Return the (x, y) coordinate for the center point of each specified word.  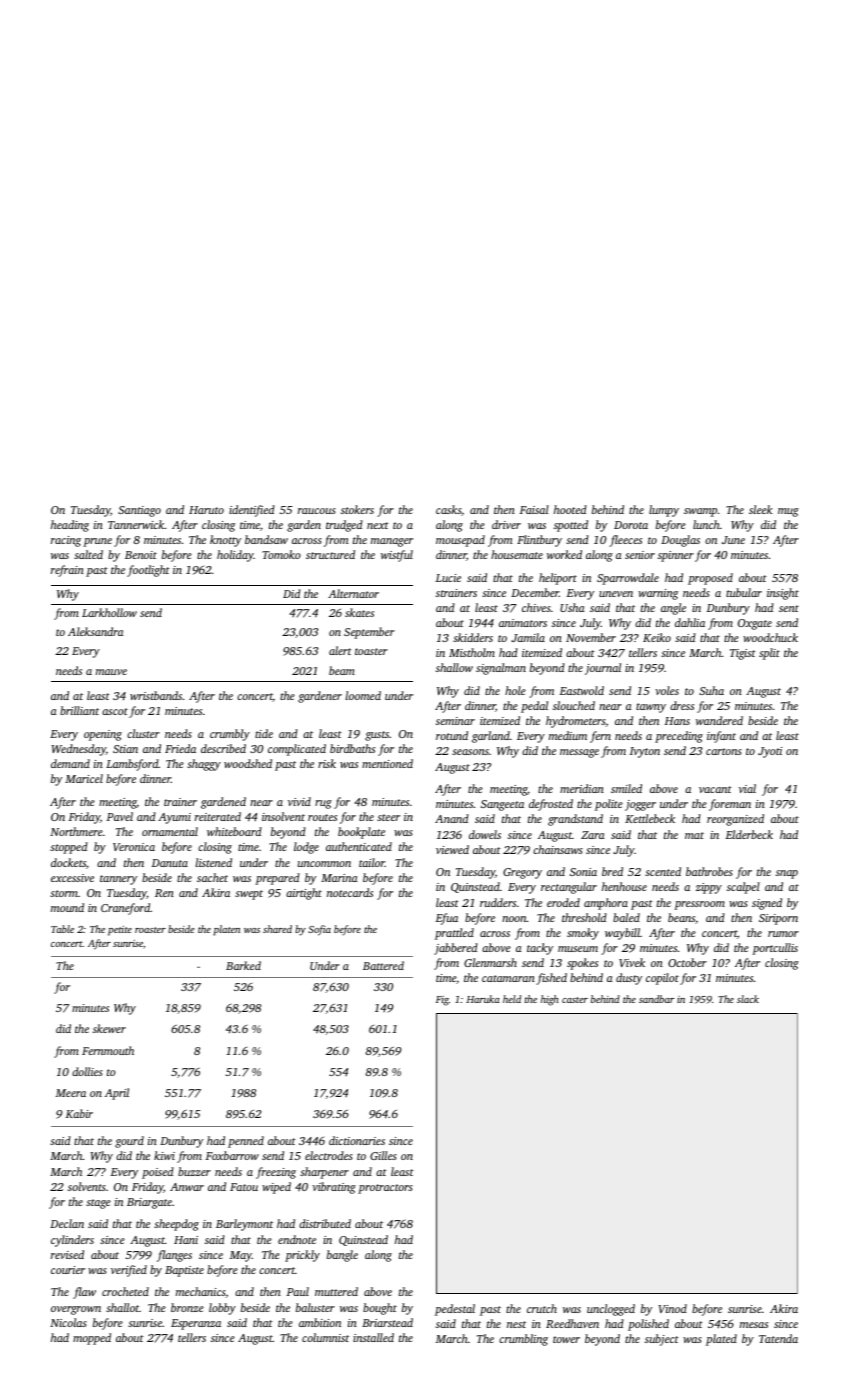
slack (748, 999)
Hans (677, 721)
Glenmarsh (490, 962)
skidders (473, 637)
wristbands (156, 695)
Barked (243, 965)
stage (98, 1204)
